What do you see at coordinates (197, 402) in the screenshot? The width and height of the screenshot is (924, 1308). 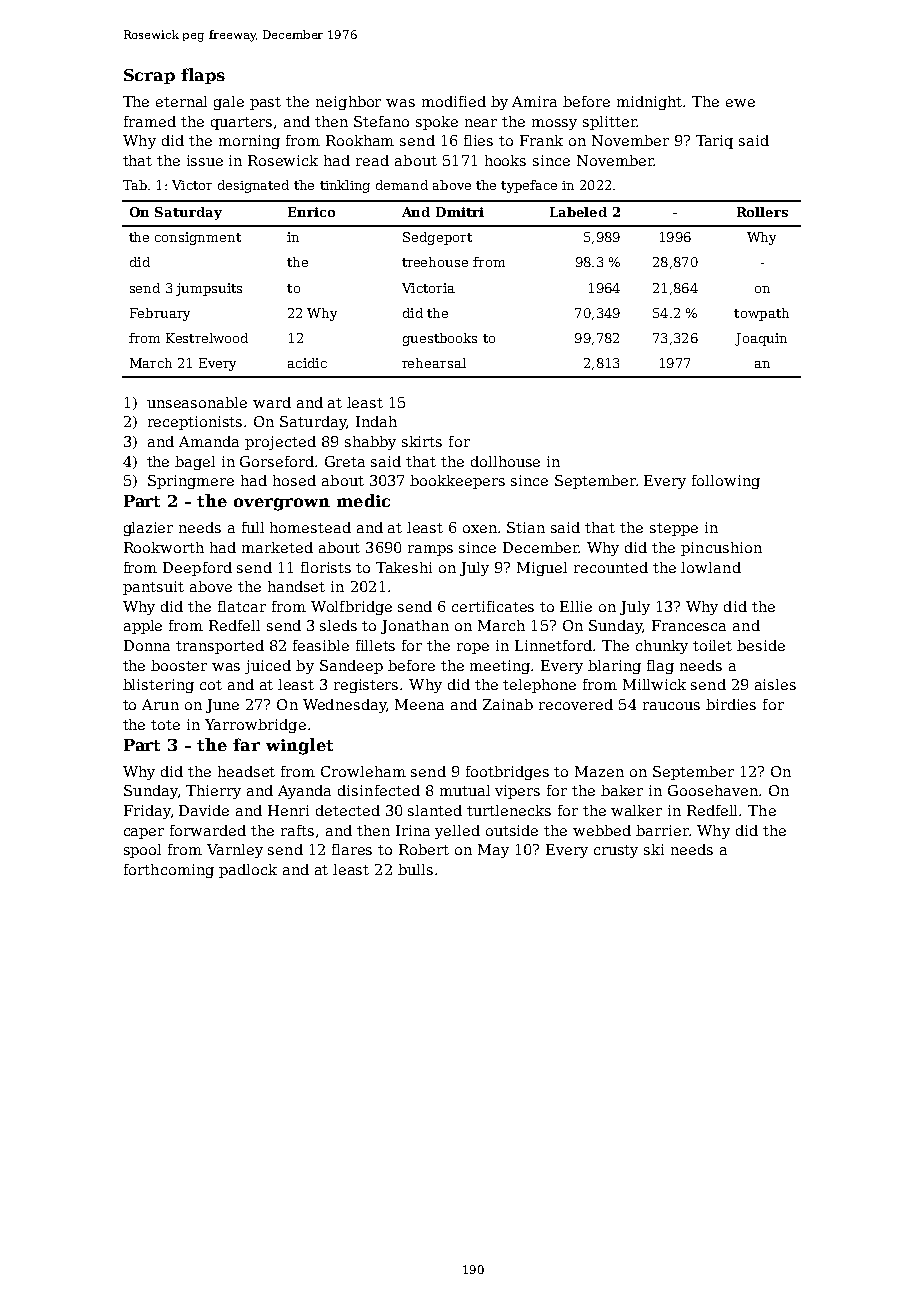 I see `unseasonable` at bounding box center [197, 402].
